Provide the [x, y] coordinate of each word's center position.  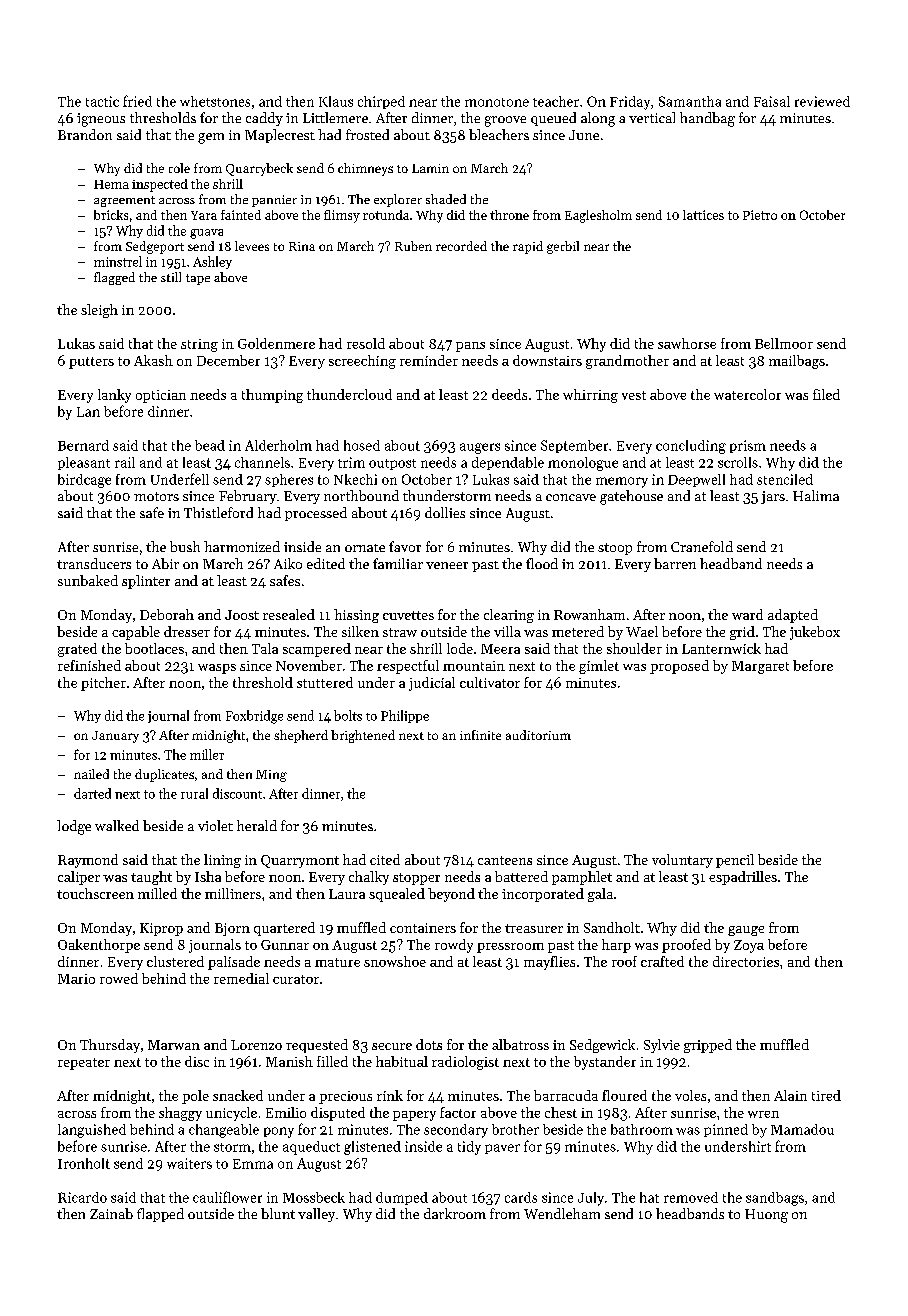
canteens [505, 860]
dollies [445, 512]
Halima [816, 495]
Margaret [760, 667]
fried [137, 101]
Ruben [413, 246]
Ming [271, 776]
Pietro [760, 215]
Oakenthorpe [99, 946]
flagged [114, 278]
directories [746, 961]
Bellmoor [784, 343]
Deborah [167, 614]
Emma [253, 1164]
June [584, 135]
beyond [451, 895]
